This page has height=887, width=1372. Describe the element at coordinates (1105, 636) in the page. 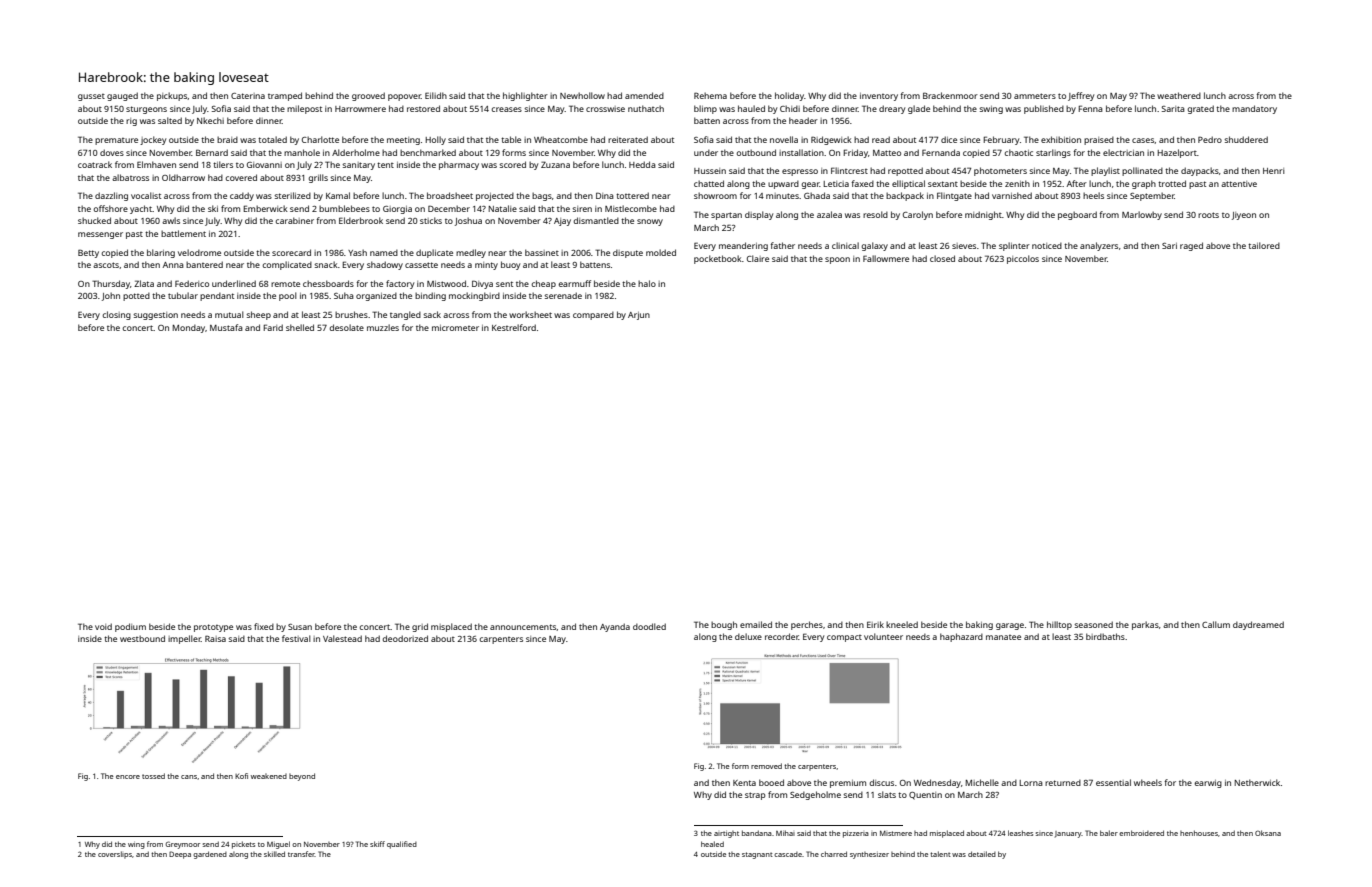

I see `birdbaths` at that location.
